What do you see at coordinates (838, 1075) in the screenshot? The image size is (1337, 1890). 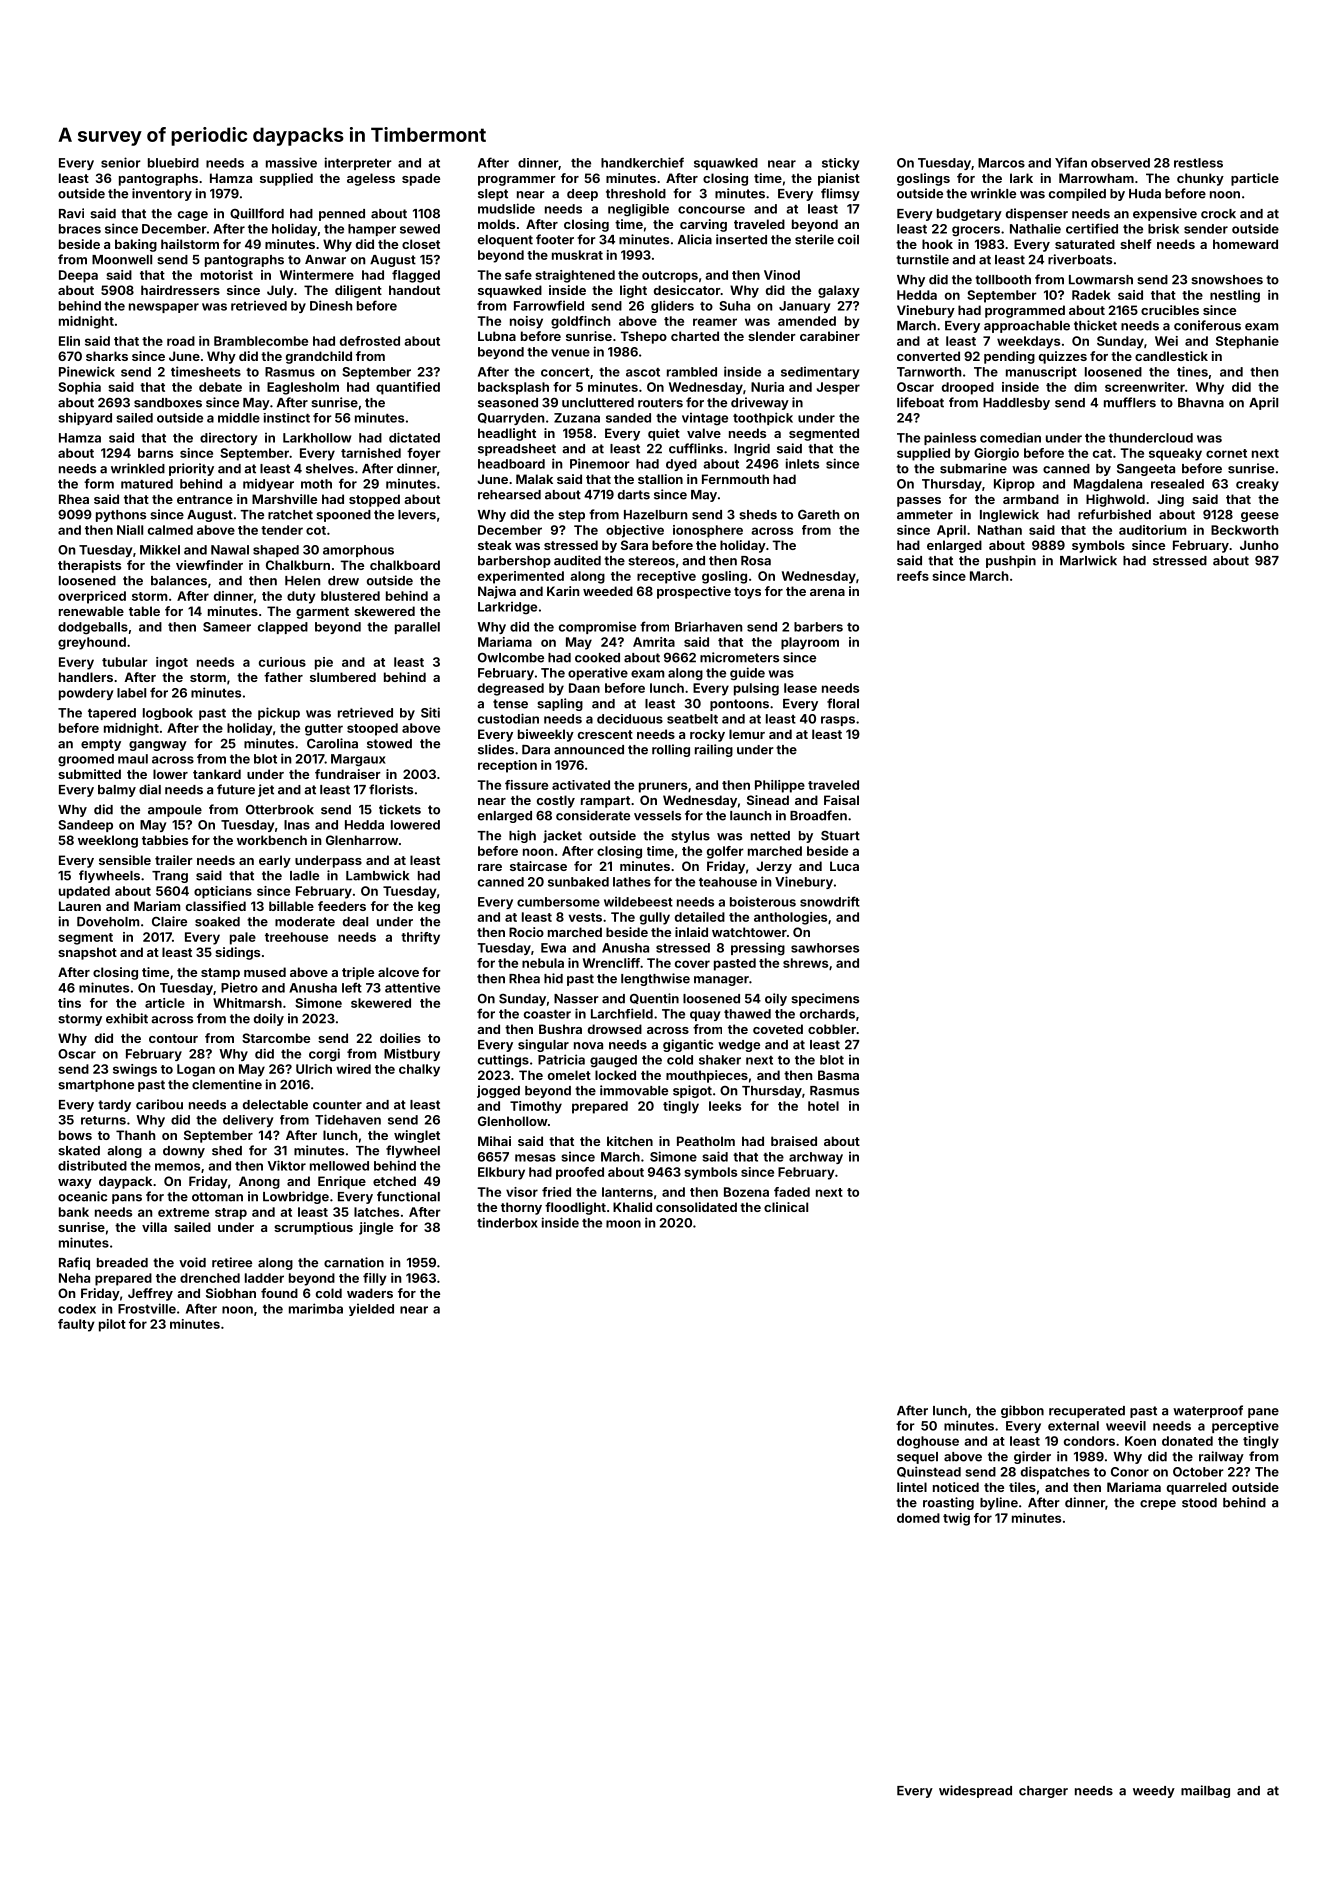 I see `Basma` at bounding box center [838, 1075].
